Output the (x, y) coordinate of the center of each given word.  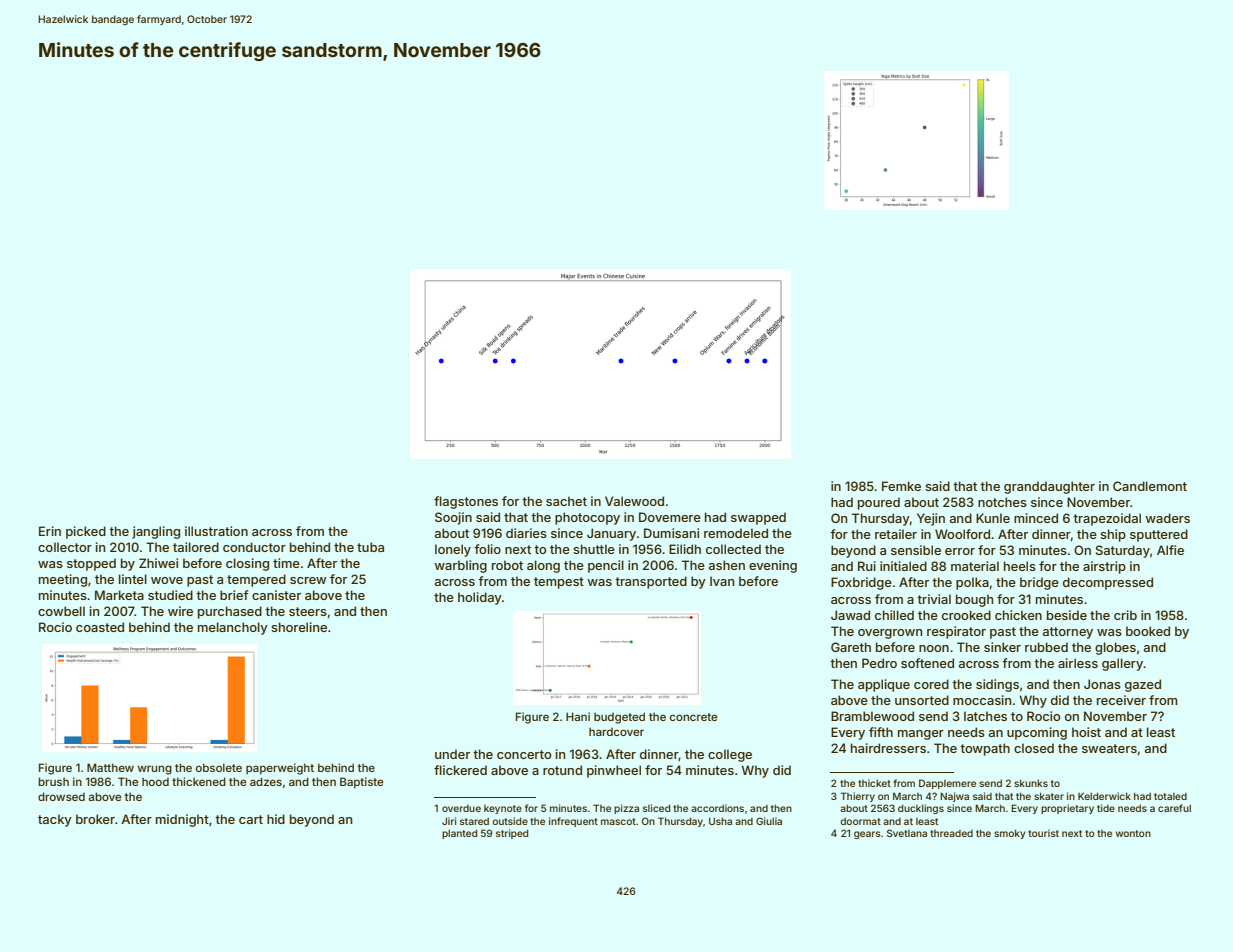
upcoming (1037, 733)
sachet (566, 501)
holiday (480, 598)
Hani (578, 716)
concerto (524, 754)
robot (507, 565)
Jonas (1102, 684)
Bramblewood (872, 716)
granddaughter (1049, 487)
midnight (182, 820)
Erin (50, 531)
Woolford (962, 534)
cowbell (61, 611)
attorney (1068, 633)
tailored (196, 547)
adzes (266, 781)
